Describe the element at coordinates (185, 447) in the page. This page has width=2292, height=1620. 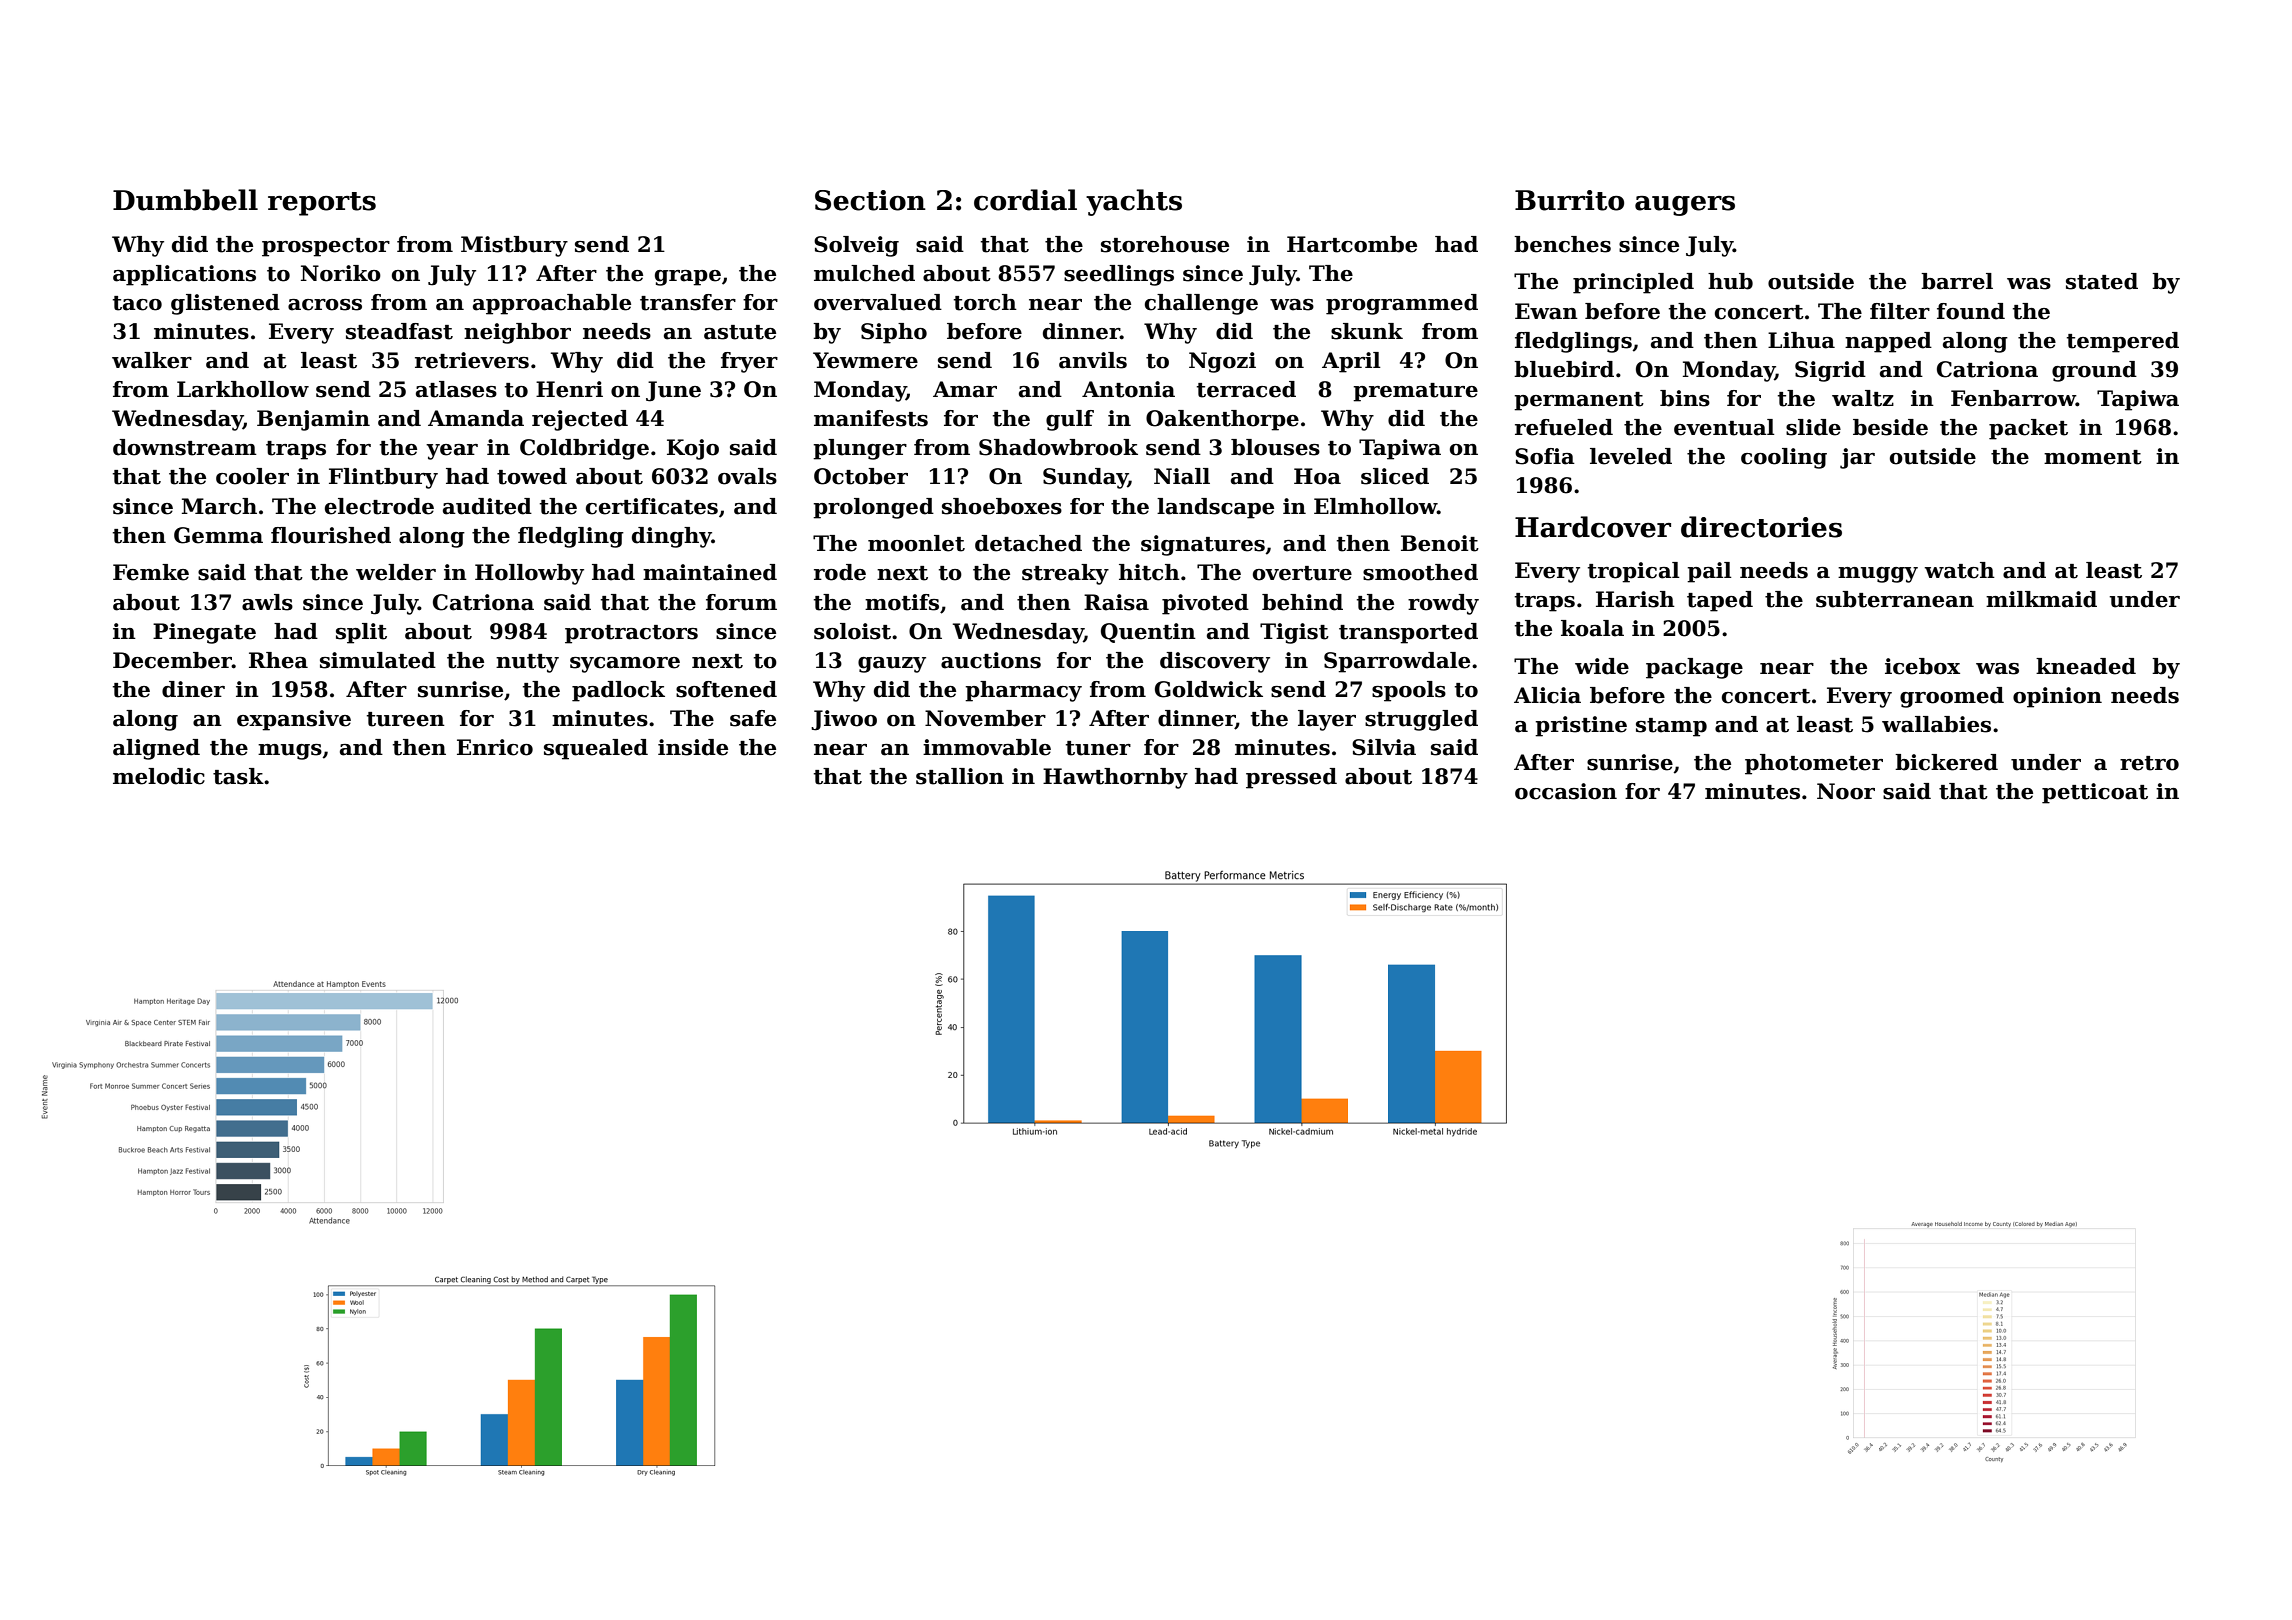
I see `downstream` at that location.
